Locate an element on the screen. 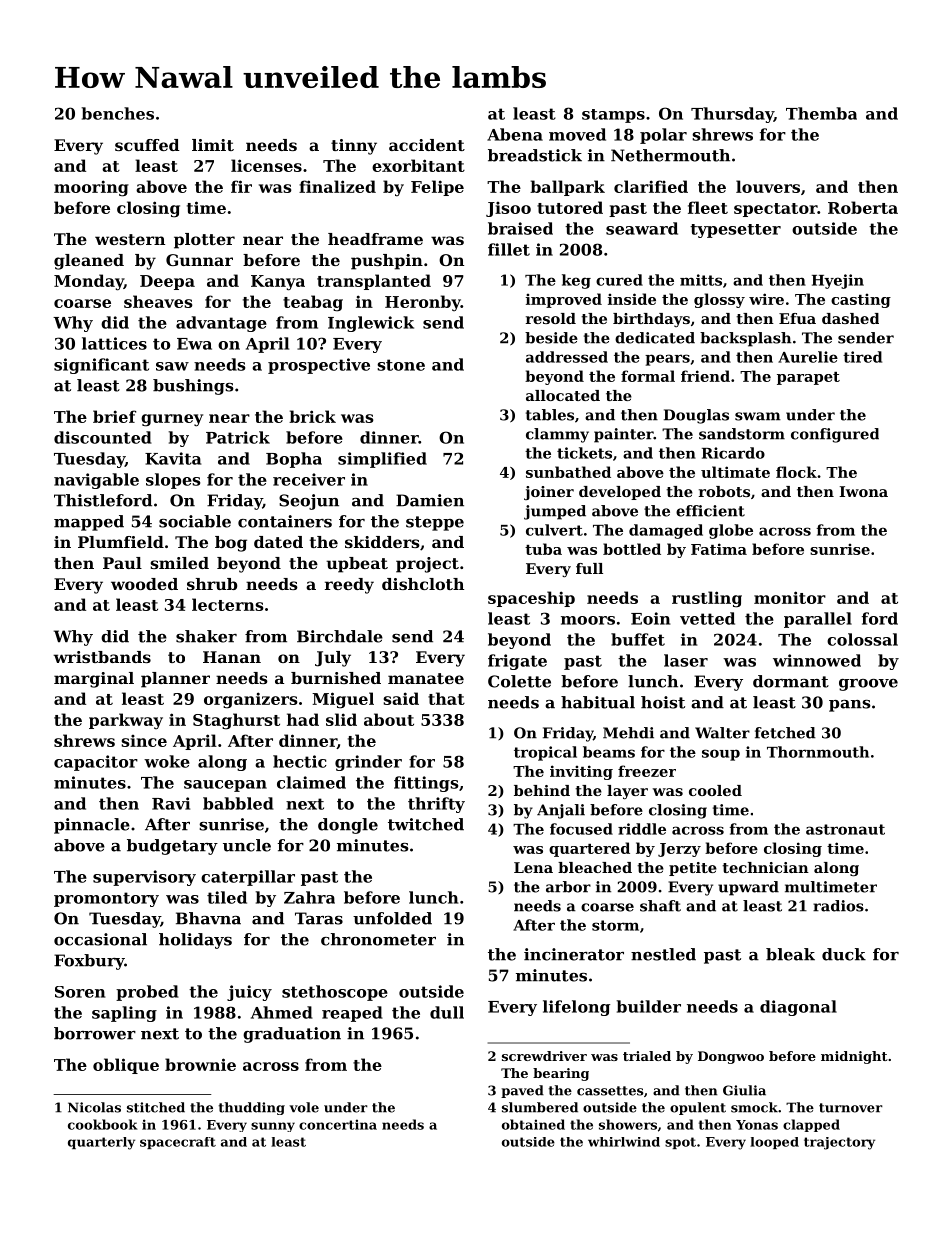 The width and height of the screenshot is (952, 1233). pans is located at coordinates (850, 706).
